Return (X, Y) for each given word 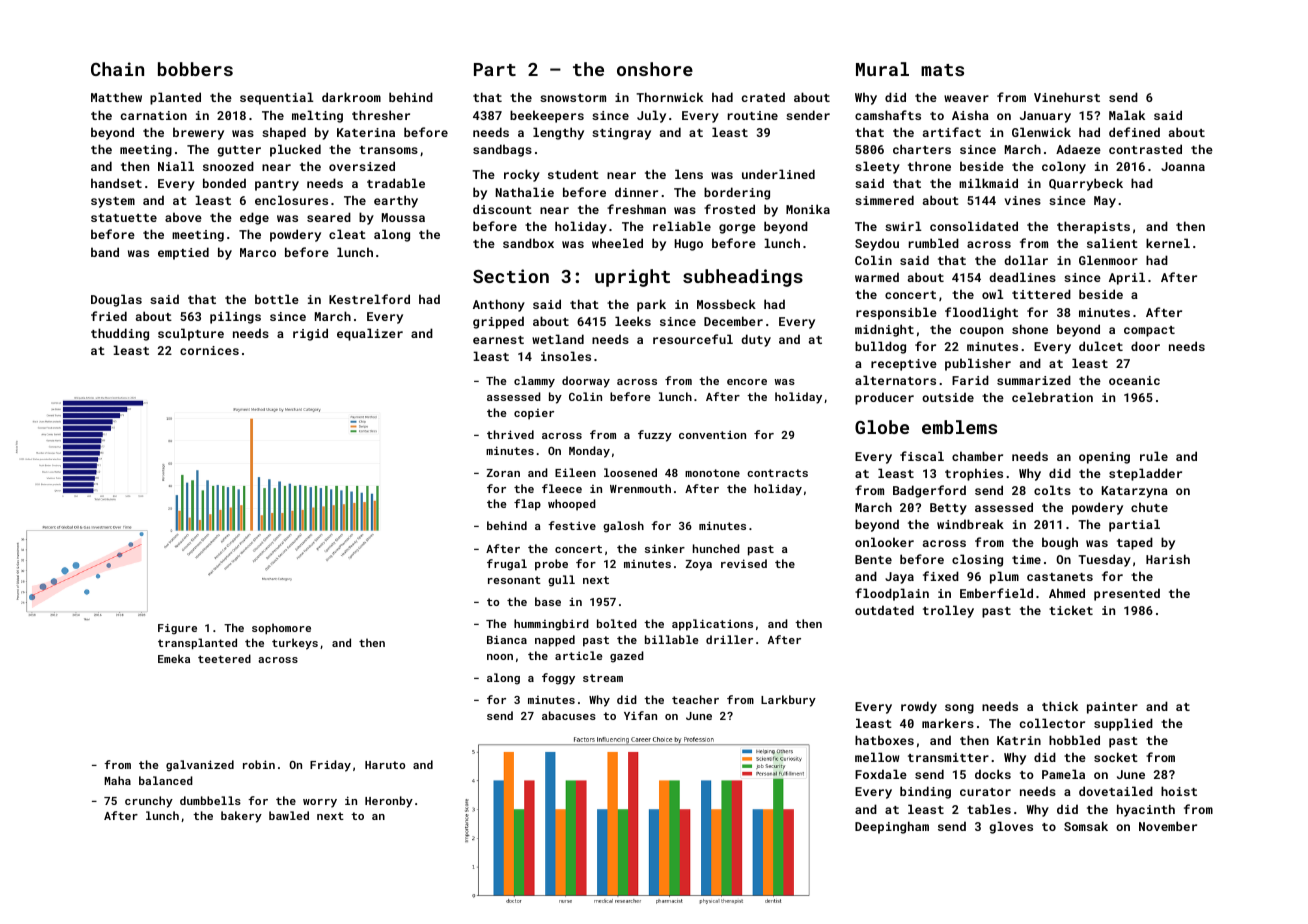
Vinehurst (1067, 97)
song (959, 709)
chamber (977, 456)
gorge (737, 229)
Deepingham (892, 827)
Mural (882, 69)
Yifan (640, 715)
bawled (289, 815)
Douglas (116, 300)
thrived (510, 434)
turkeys (295, 644)
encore (747, 382)
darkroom (351, 97)
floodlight (981, 313)
